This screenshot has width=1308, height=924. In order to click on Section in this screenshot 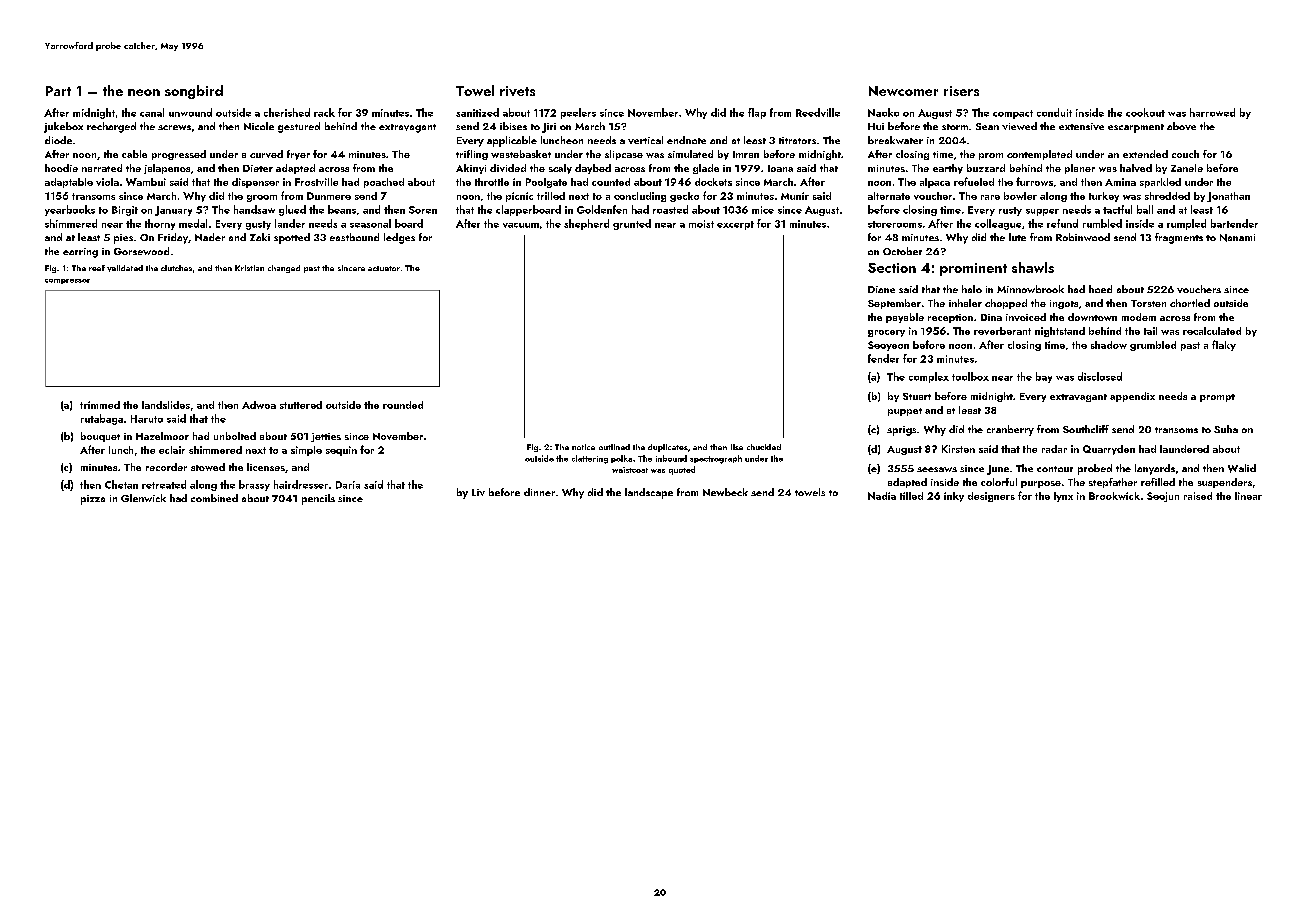, I will do `click(892, 268)`.
